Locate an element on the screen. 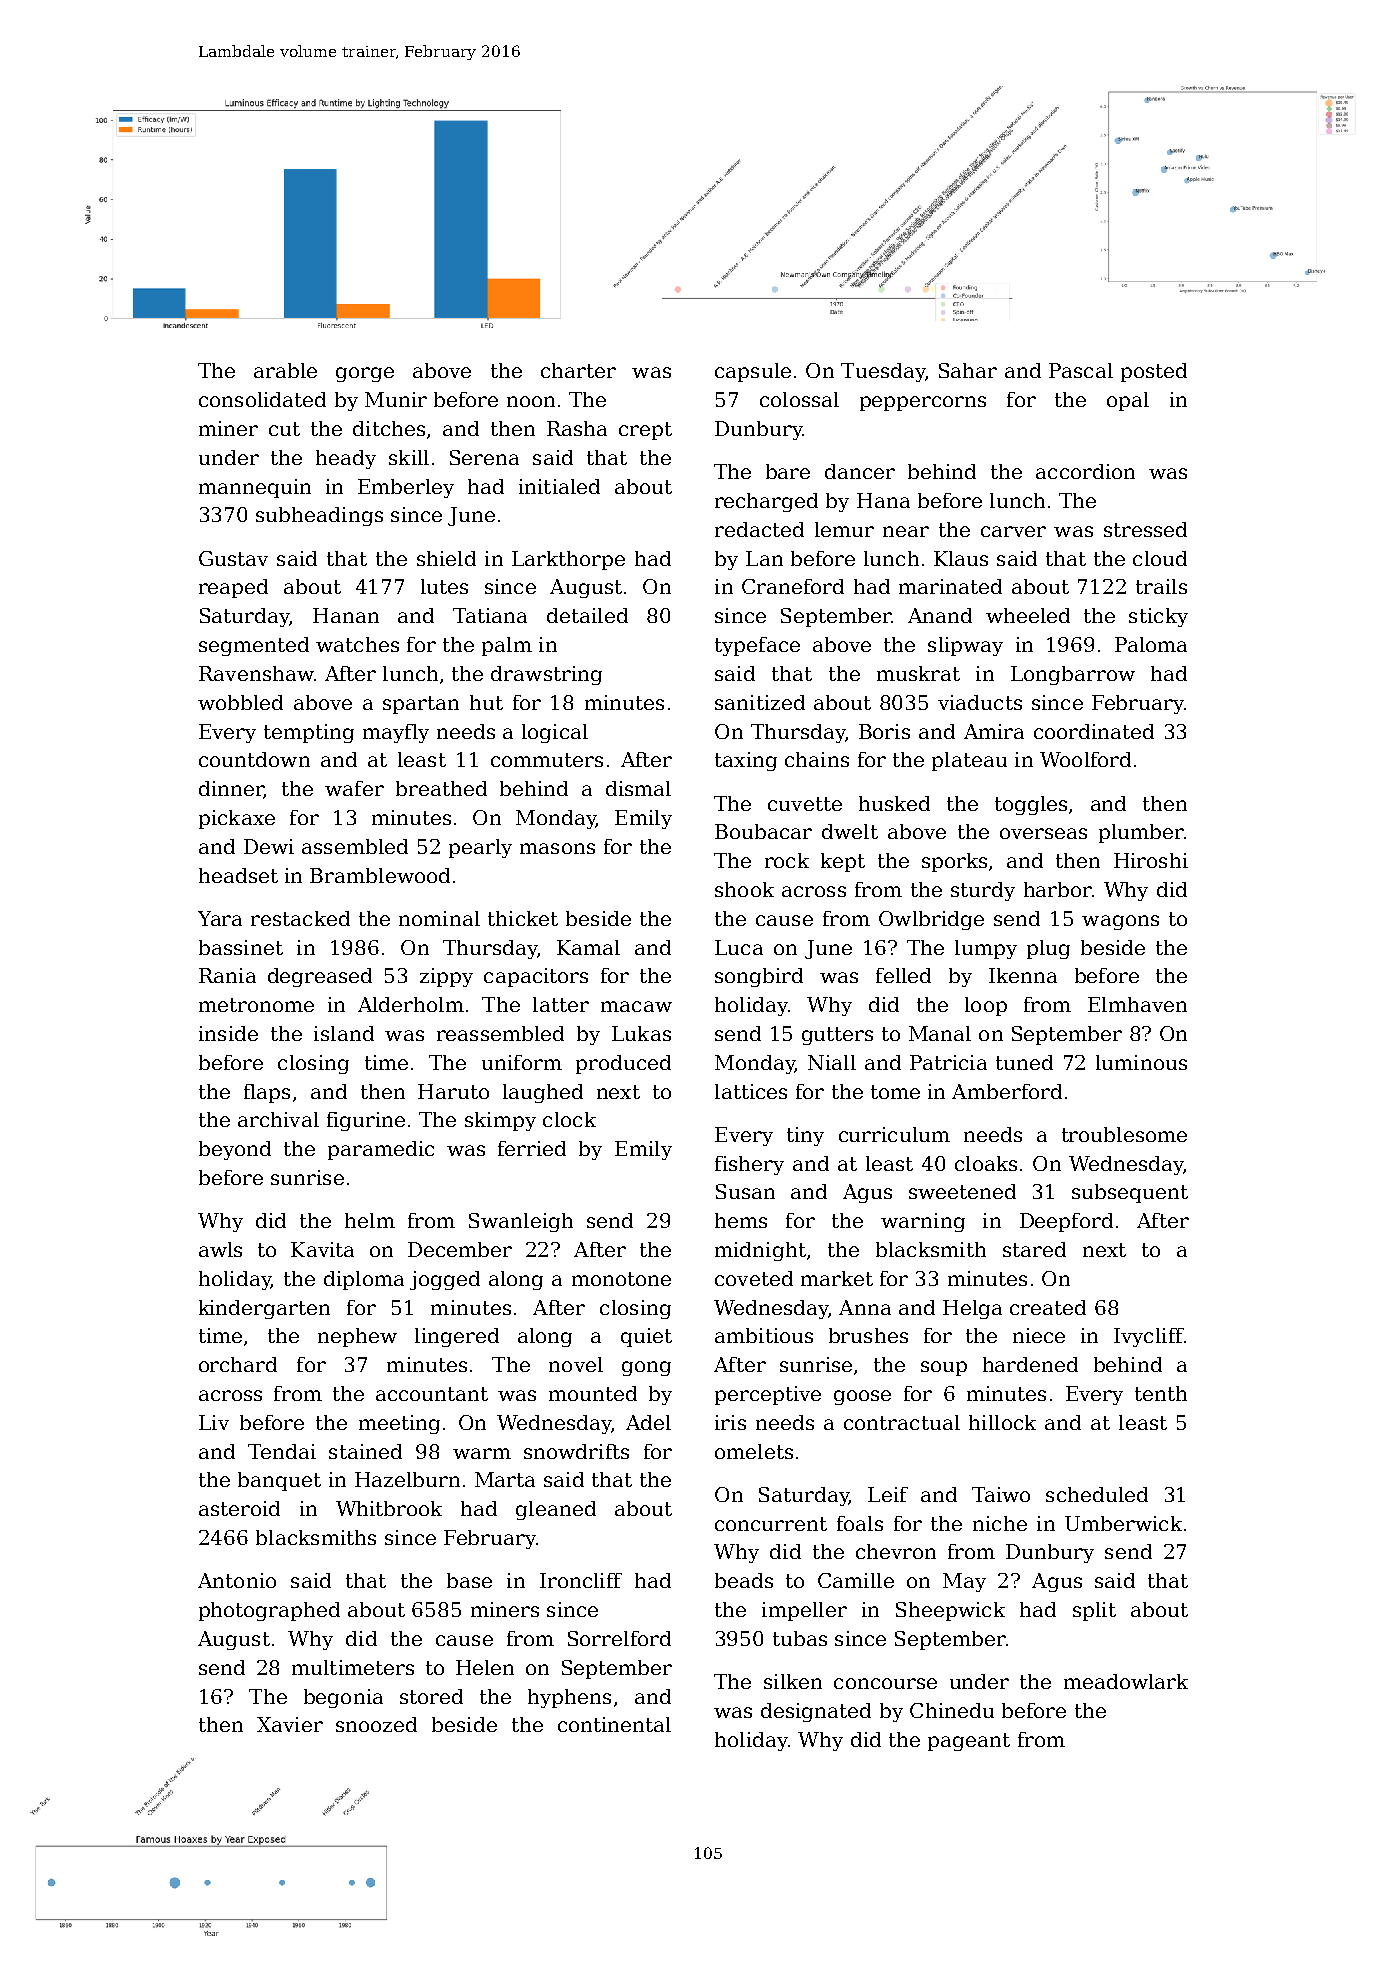  watches is located at coordinates (357, 644).
